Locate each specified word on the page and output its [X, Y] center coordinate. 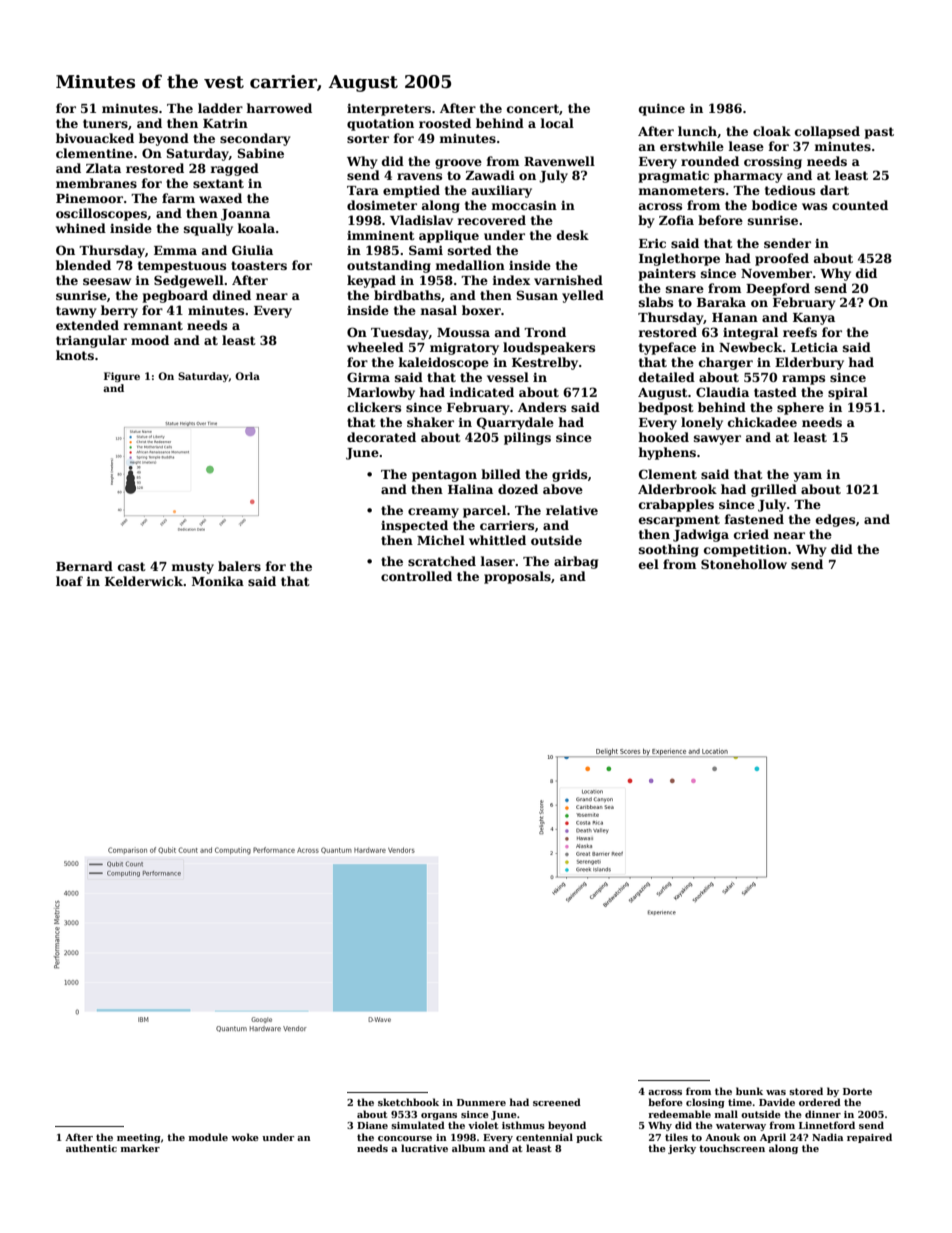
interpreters [389, 109]
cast [132, 566]
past [879, 133]
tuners [105, 123]
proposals [517, 577]
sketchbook [408, 1102]
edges [835, 520]
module [208, 1137]
